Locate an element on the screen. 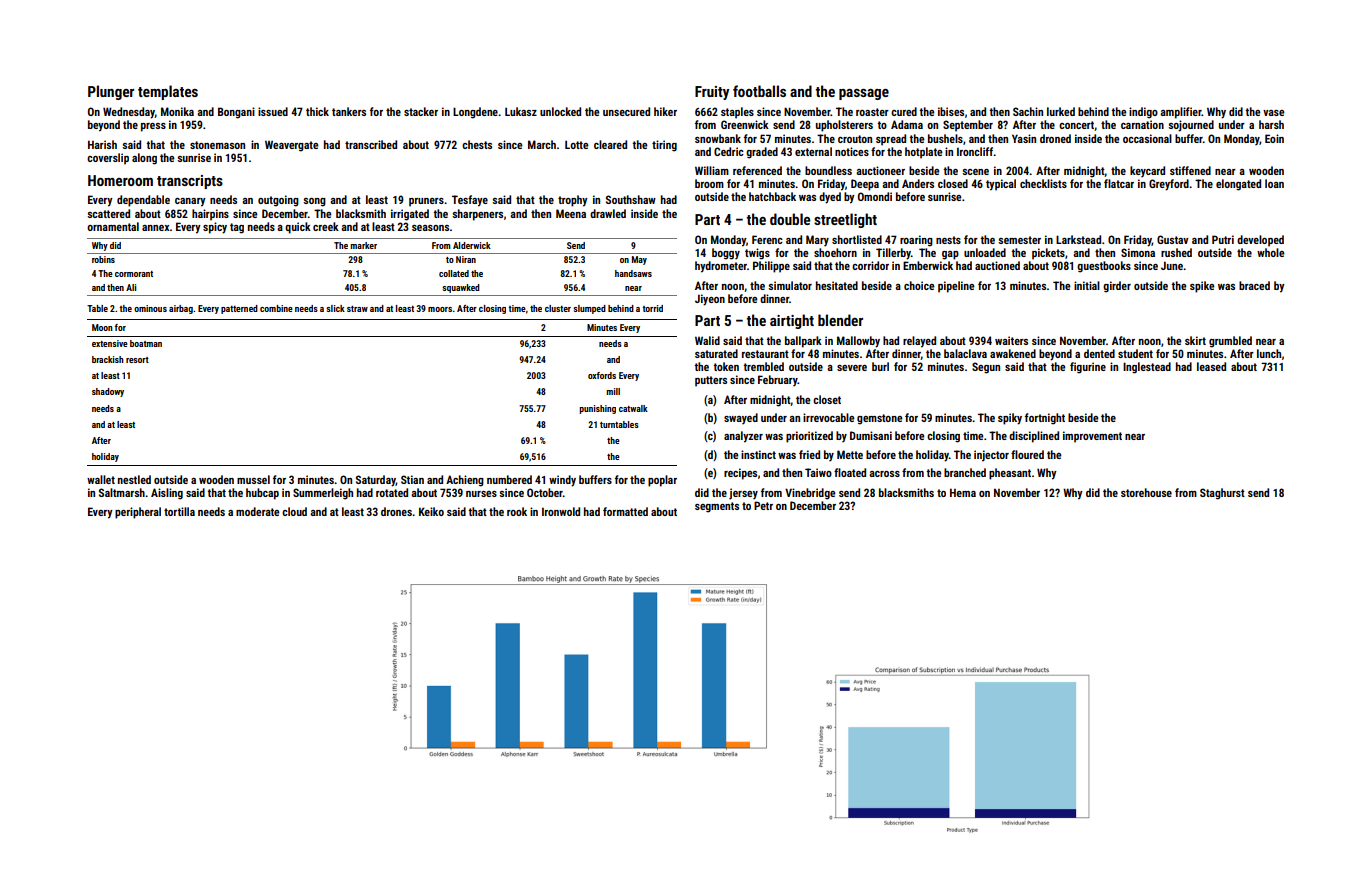  shadowy is located at coordinates (108, 392).
